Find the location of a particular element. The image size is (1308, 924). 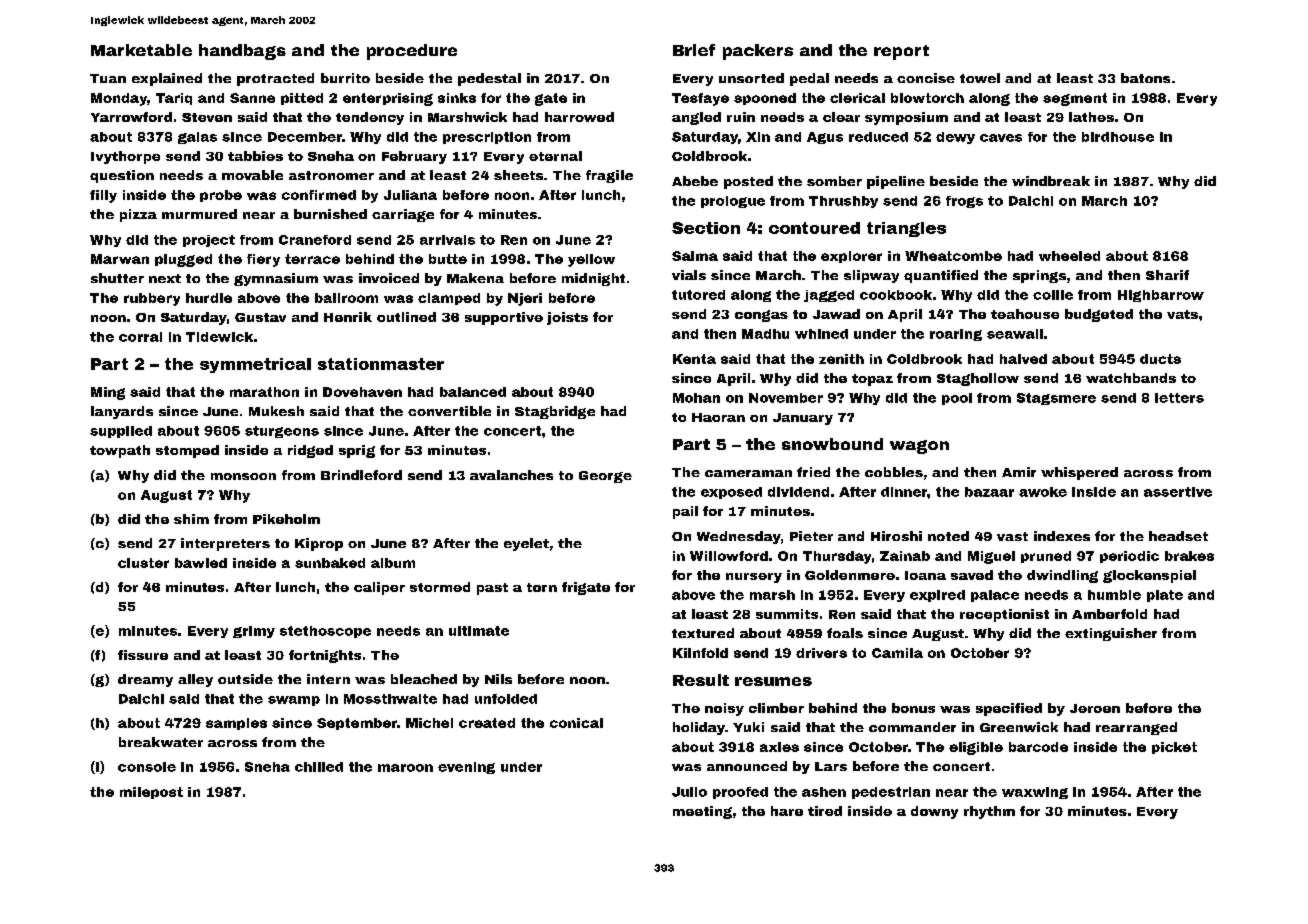

burnished is located at coordinates (330, 214).
